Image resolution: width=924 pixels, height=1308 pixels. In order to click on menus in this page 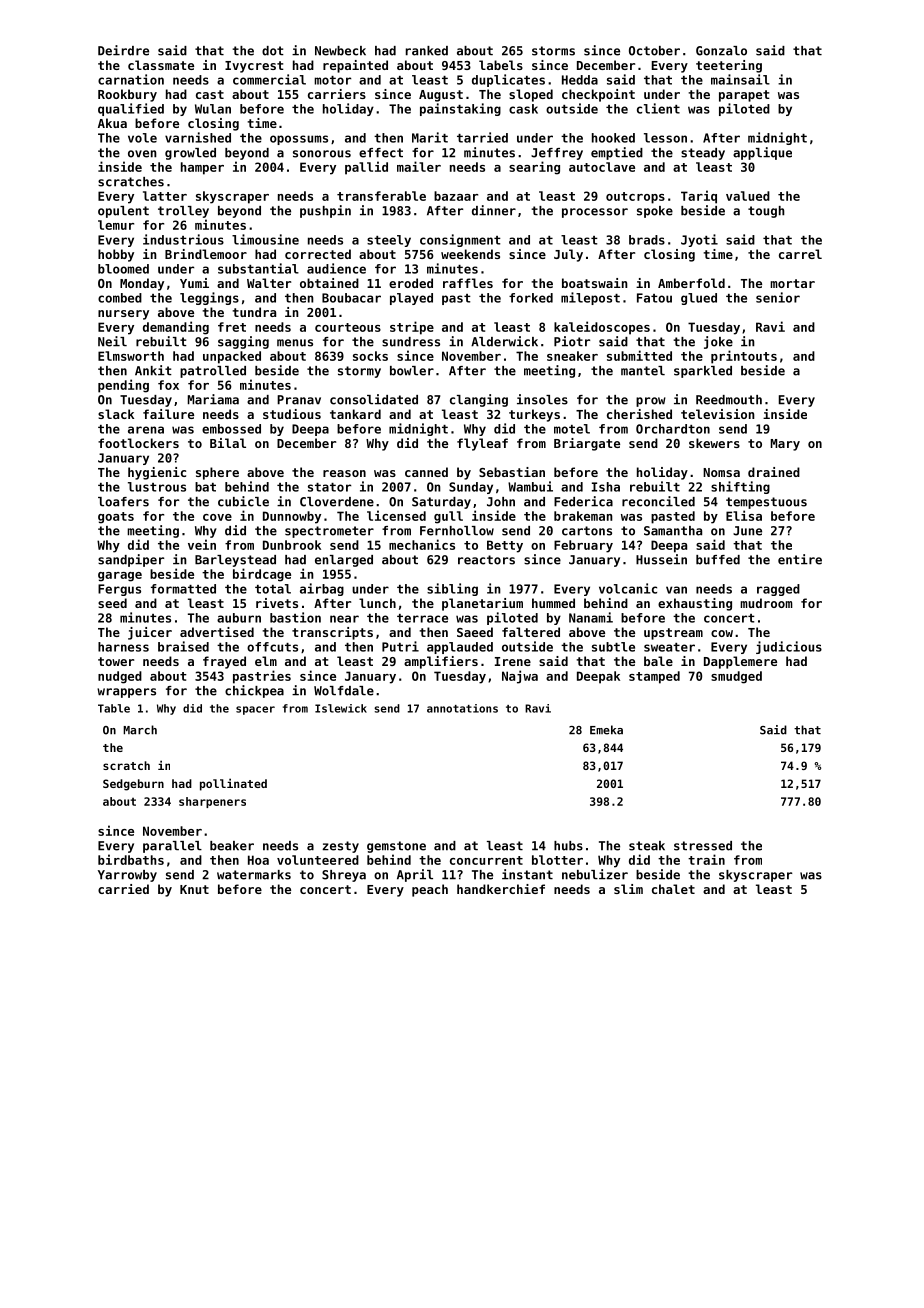, I will do `click(295, 343)`.
